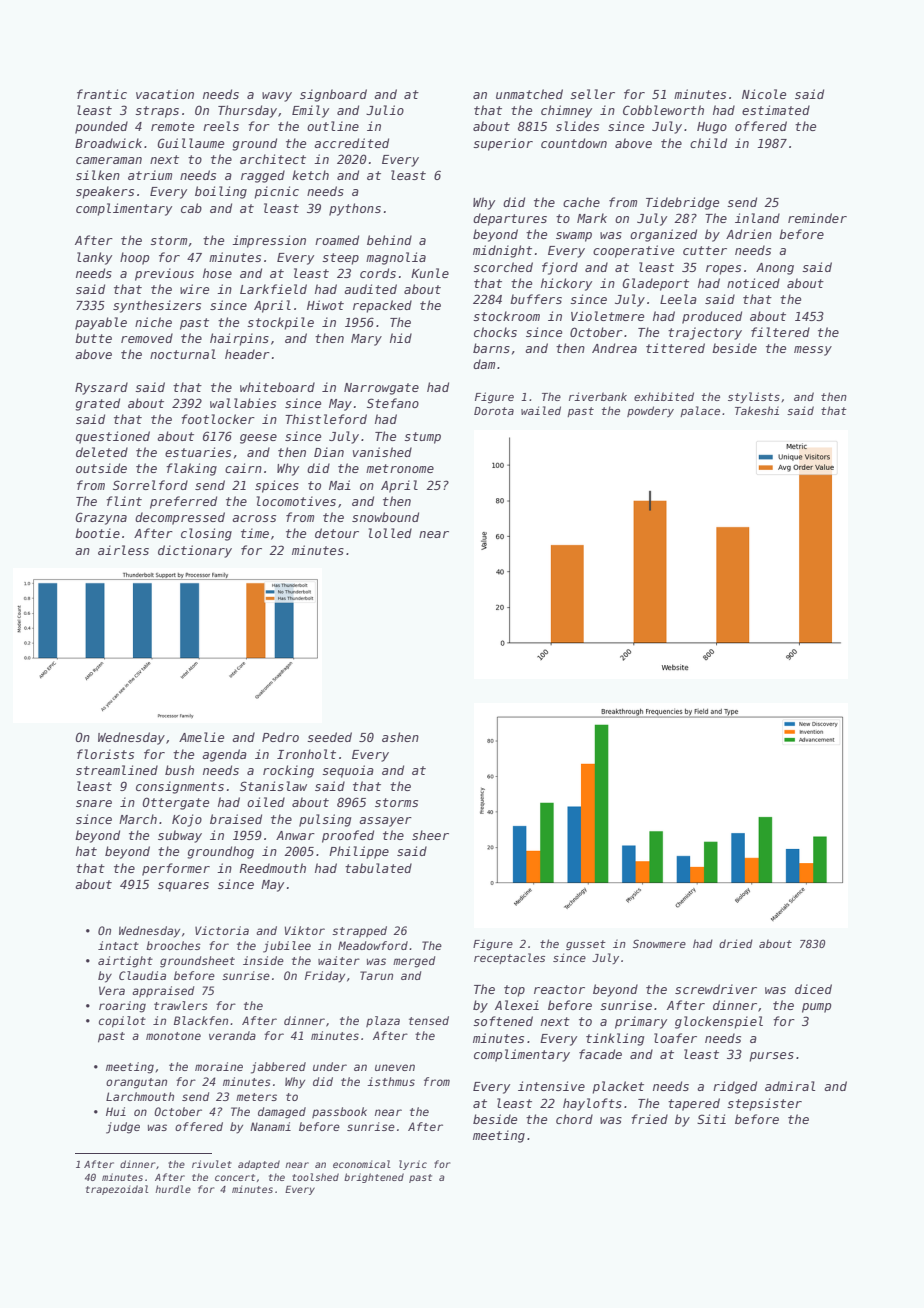 This screenshot has height=1308, width=924. I want to click on facade, so click(600, 1054).
